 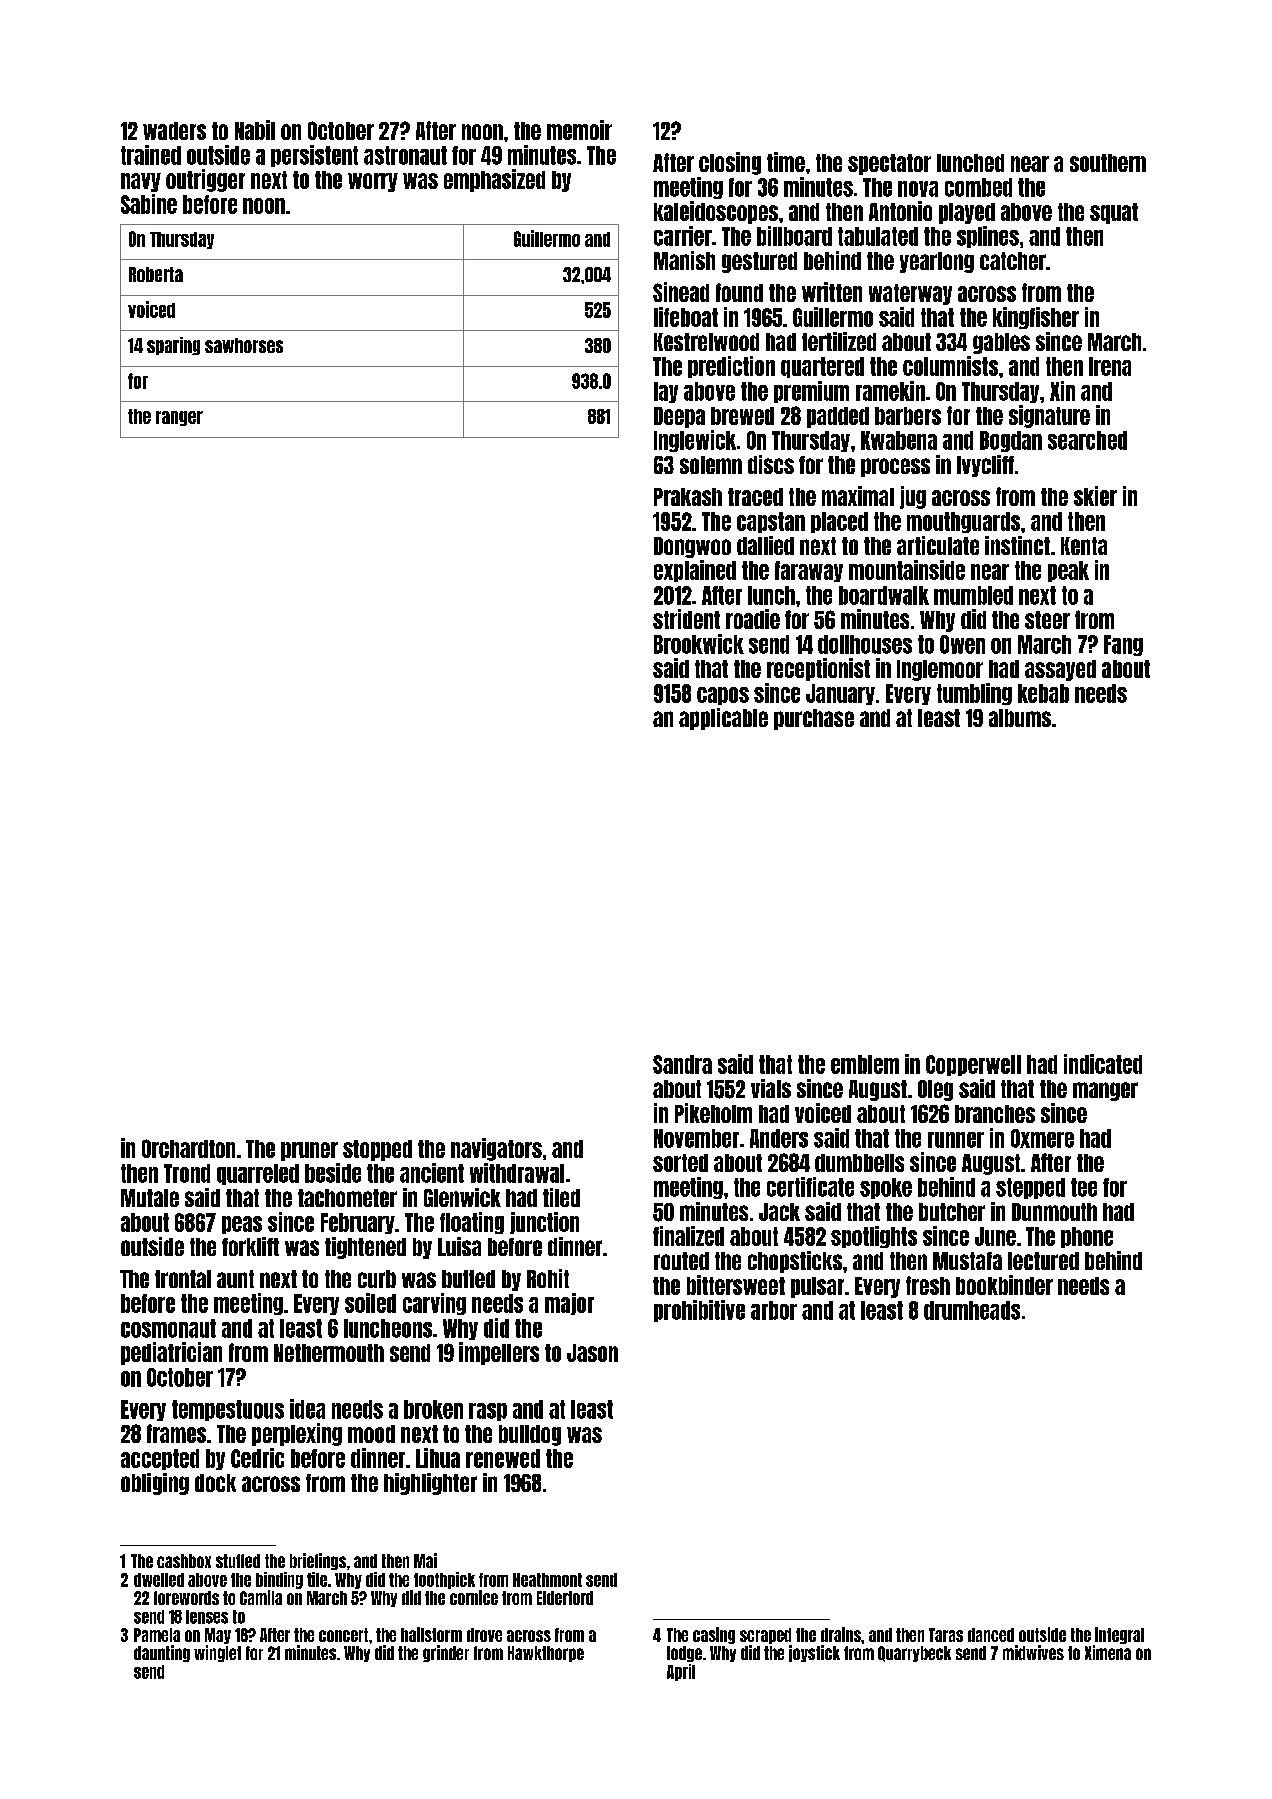 I want to click on peas, so click(x=242, y=1225).
